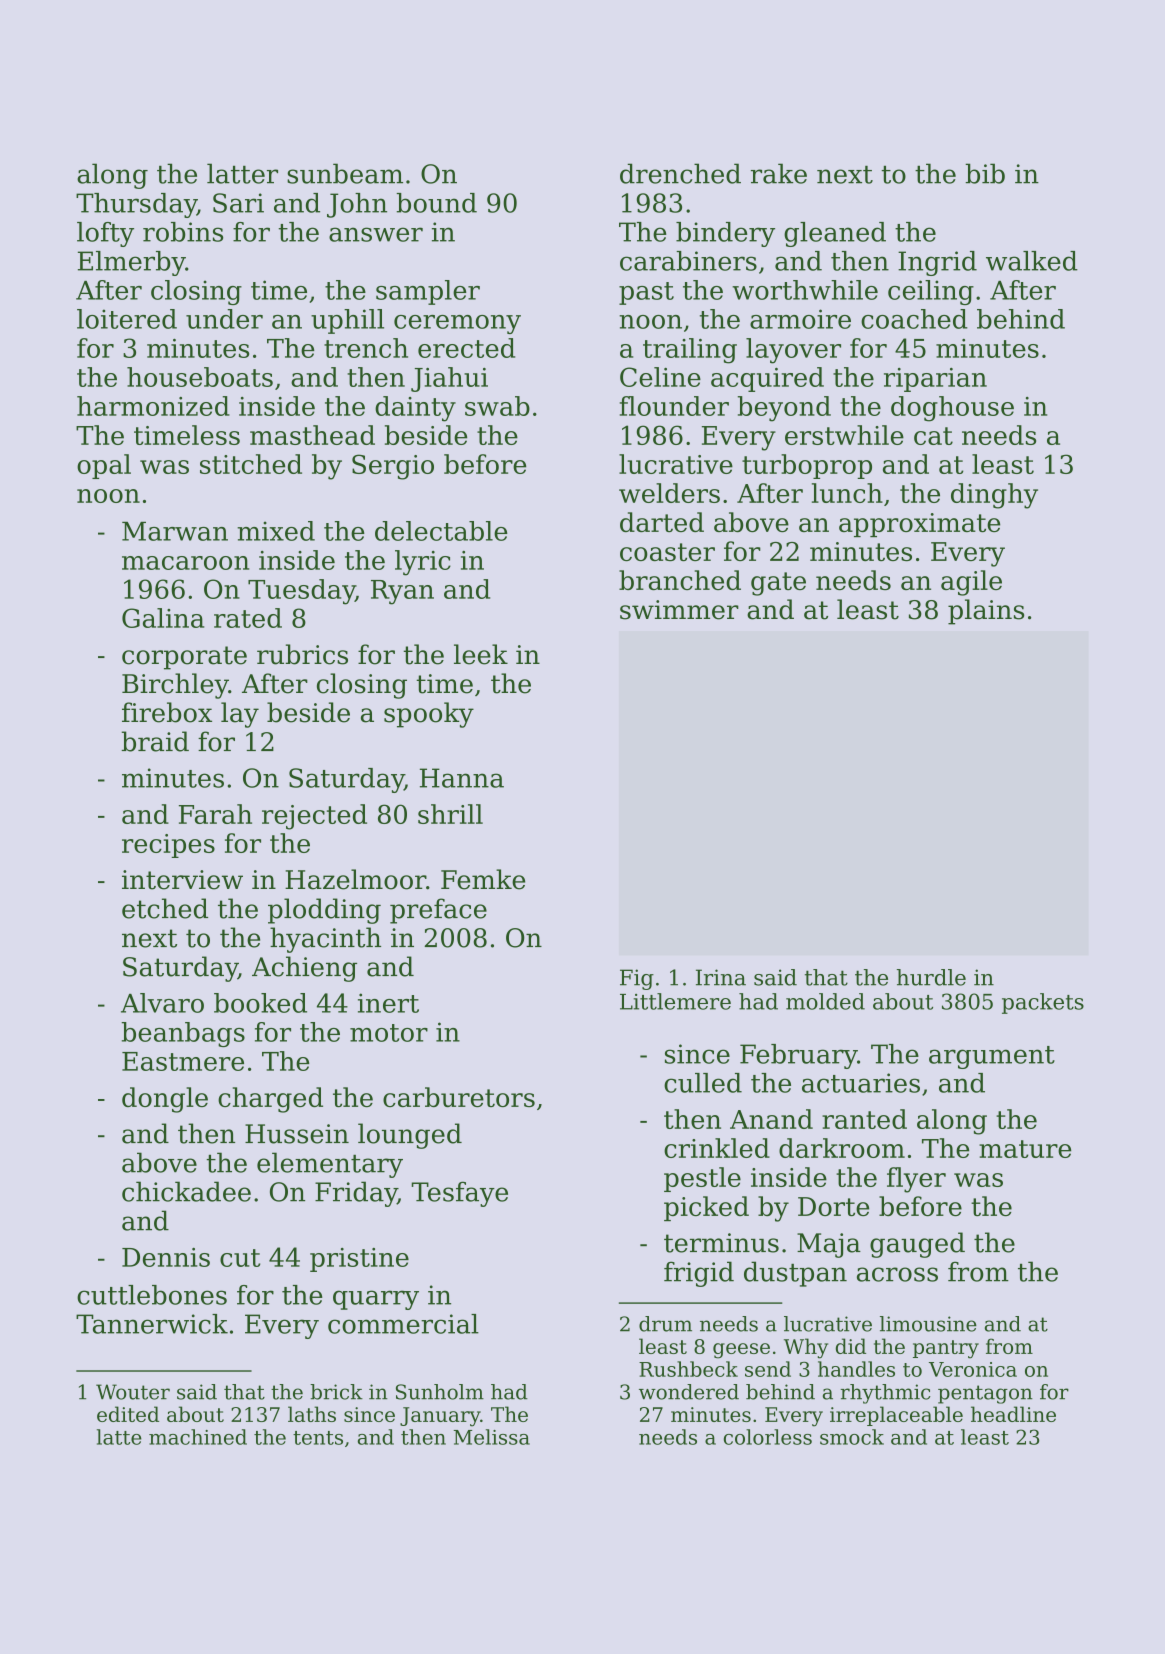 The image size is (1165, 1654). What do you see at coordinates (152, 1324) in the page?
I see `Tannerwick` at bounding box center [152, 1324].
